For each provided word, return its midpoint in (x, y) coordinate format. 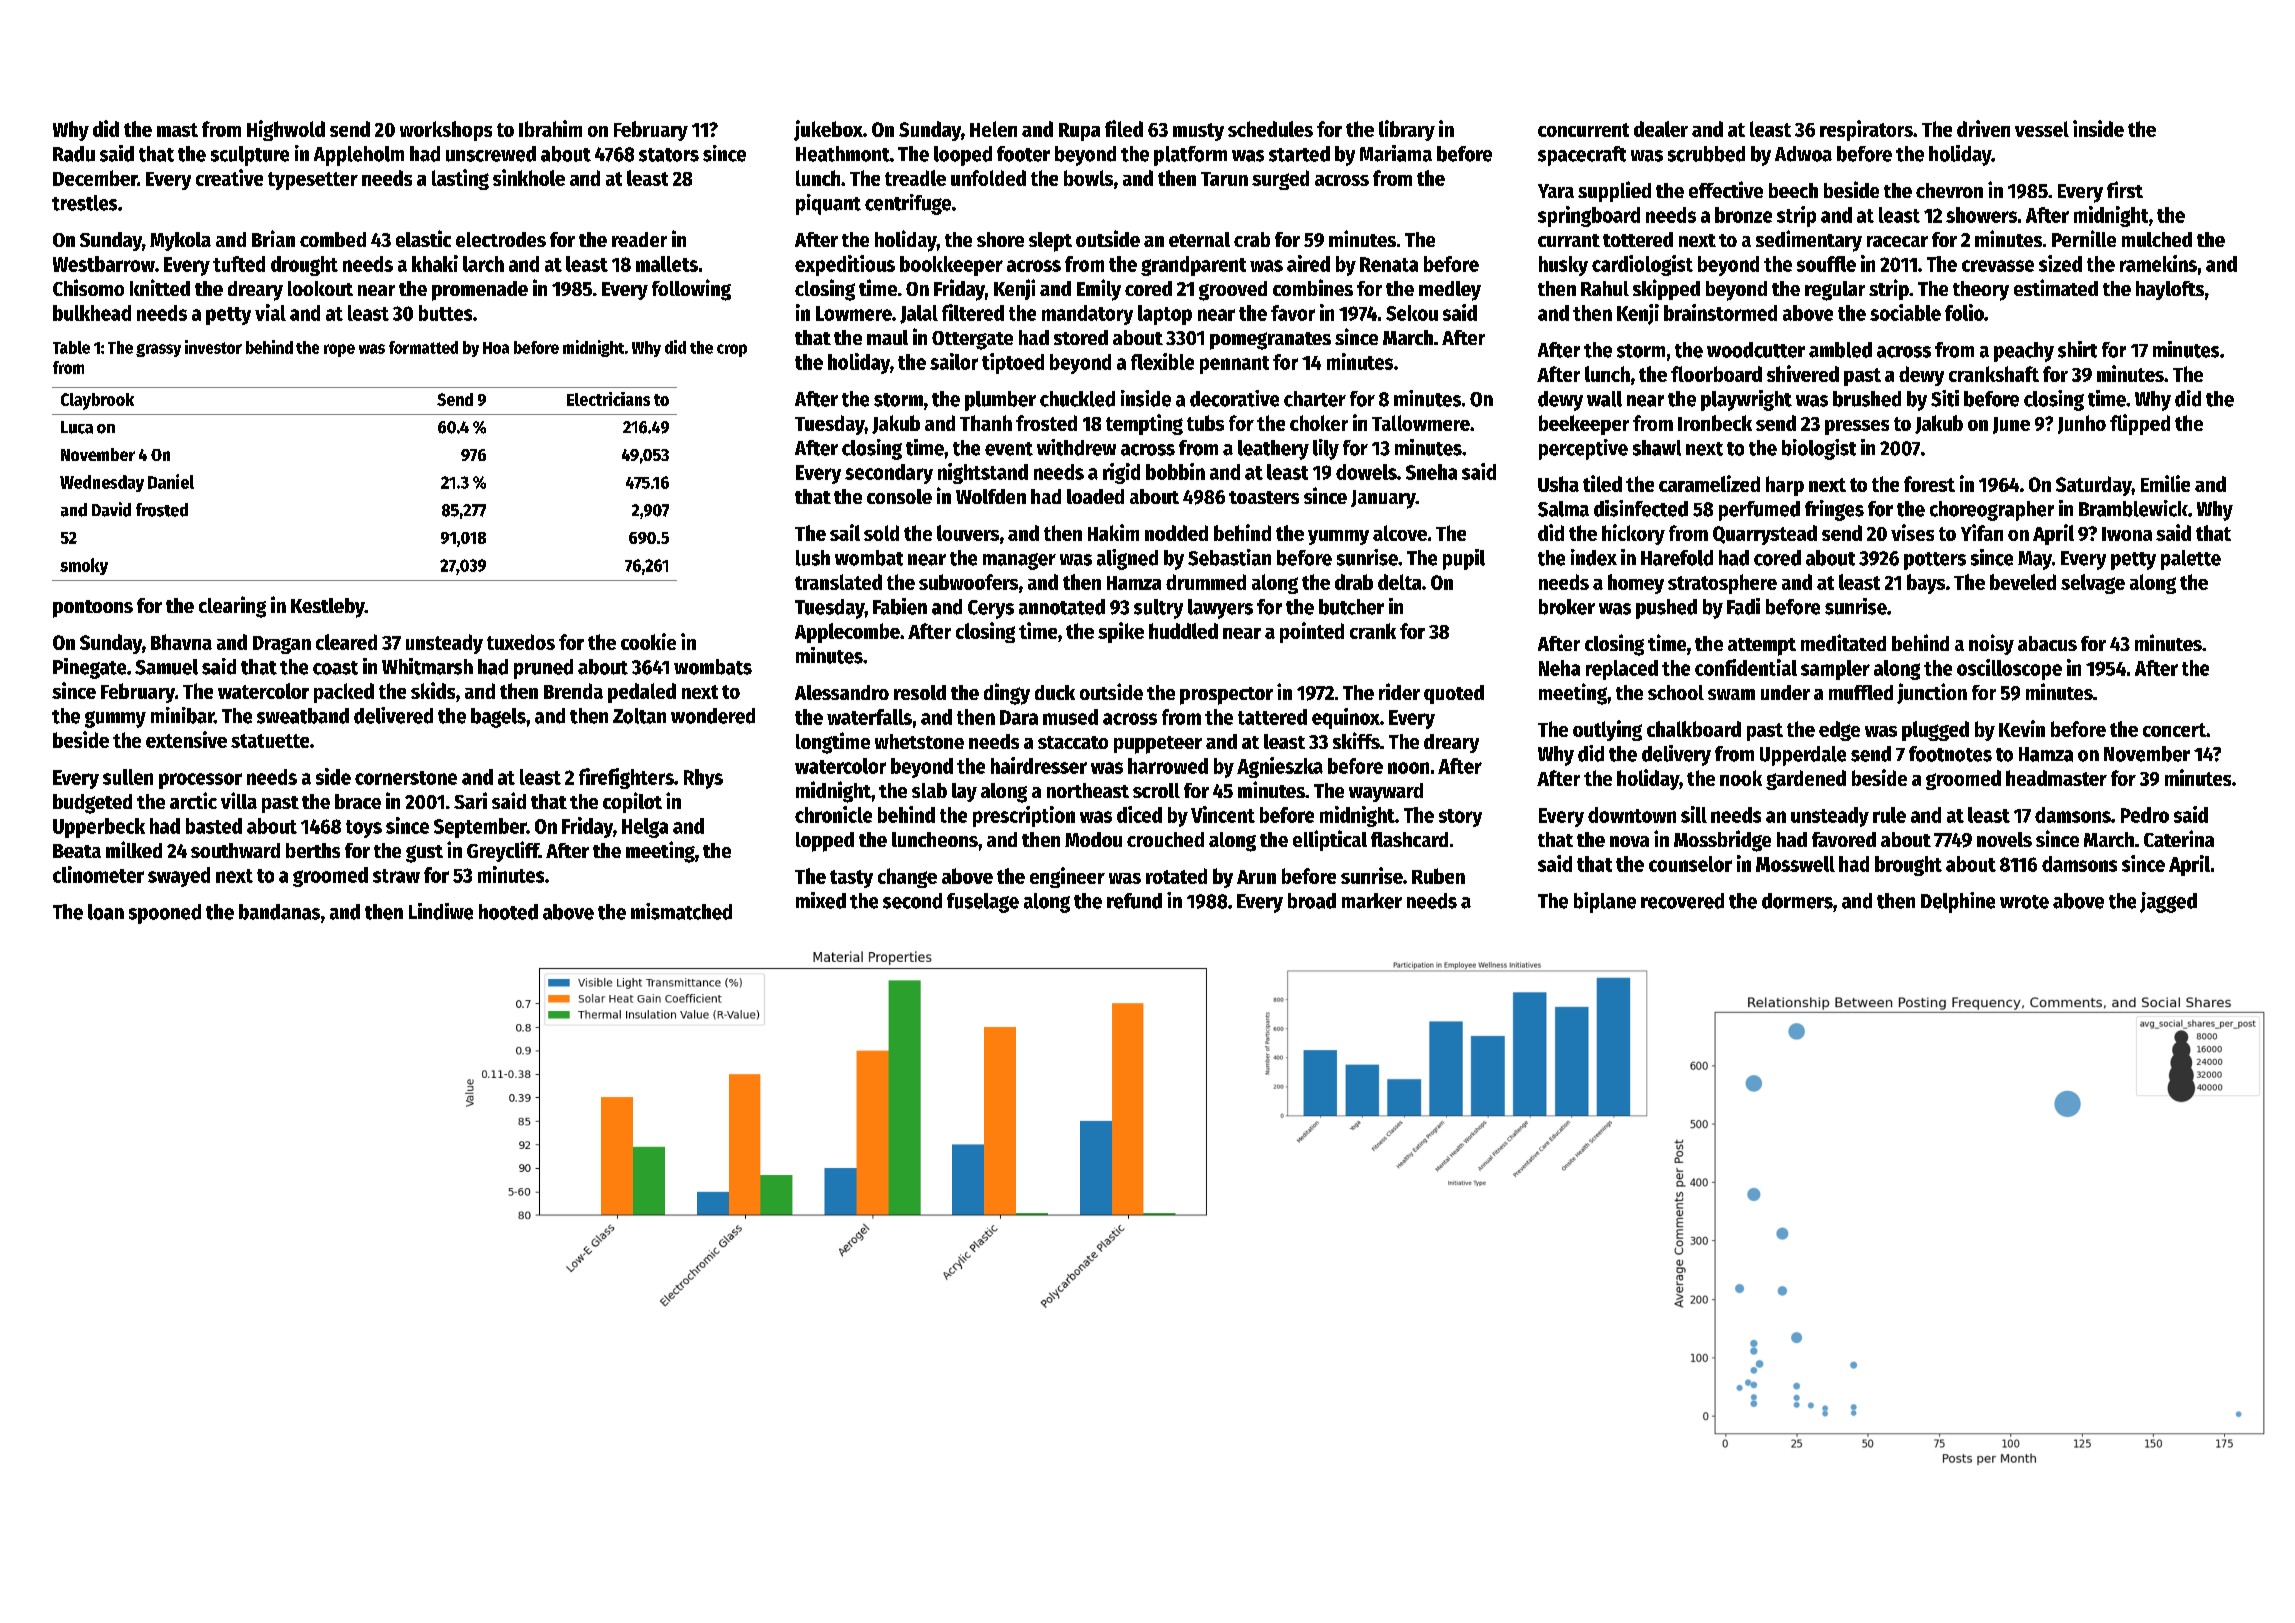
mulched (2157, 239)
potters (1935, 561)
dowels (1366, 472)
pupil (1464, 559)
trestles (84, 203)
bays (1926, 584)
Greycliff (503, 851)
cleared (346, 642)
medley (1450, 291)
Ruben (1438, 876)
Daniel (171, 481)
